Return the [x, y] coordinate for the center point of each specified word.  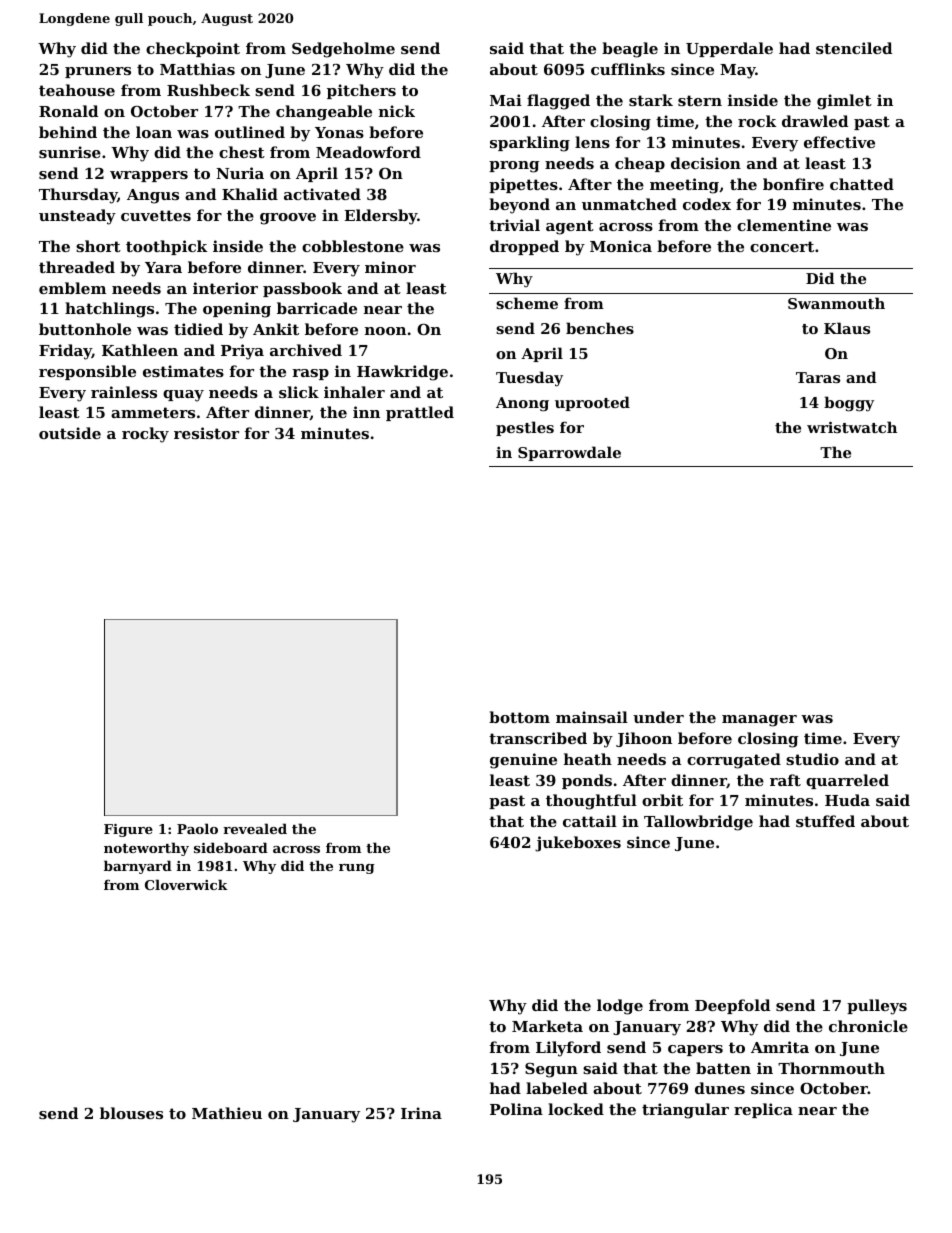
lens [592, 142]
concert [782, 246]
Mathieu [227, 1113]
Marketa [547, 1026]
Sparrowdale [569, 453]
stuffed [825, 821]
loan [154, 132]
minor [390, 267]
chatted [862, 184]
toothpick [167, 247]
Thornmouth [831, 1068]
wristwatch [852, 427]
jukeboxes [578, 844]
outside [70, 433]
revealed [255, 828]
